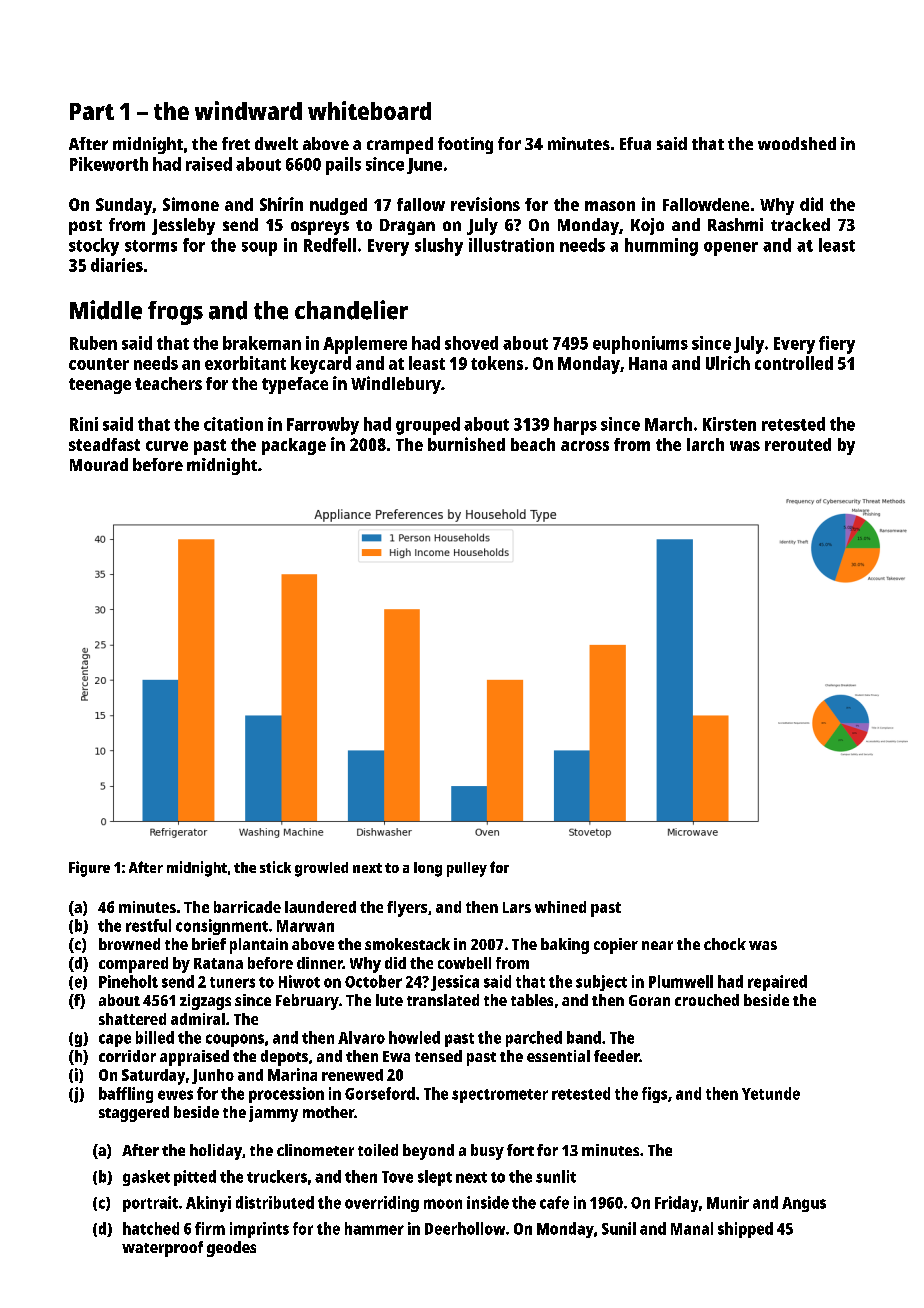 Image resolution: width=924 pixels, height=1308 pixels. I want to click on footing, so click(465, 145).
